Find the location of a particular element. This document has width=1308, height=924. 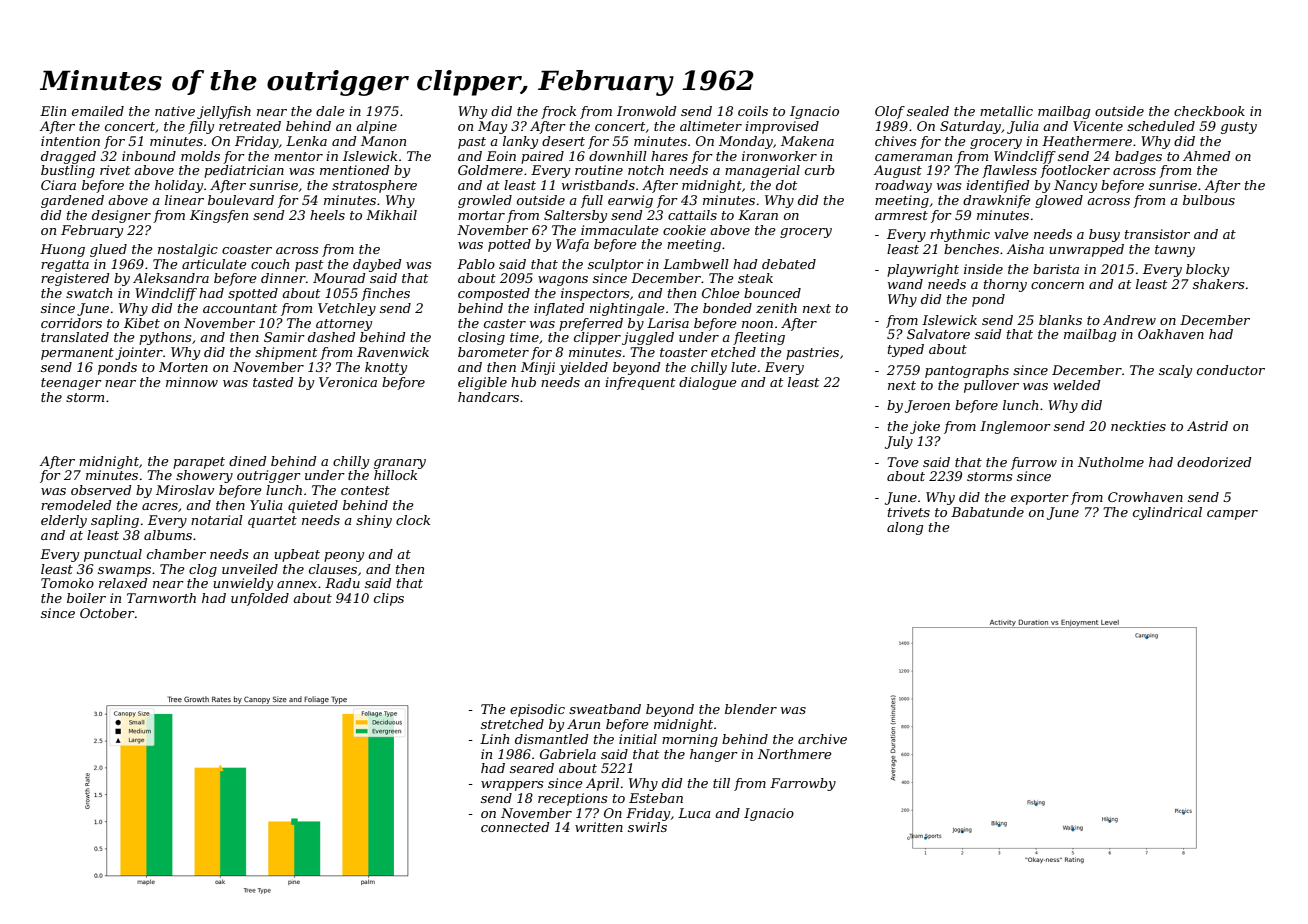

handcars is located at coordinates (488, 397).
